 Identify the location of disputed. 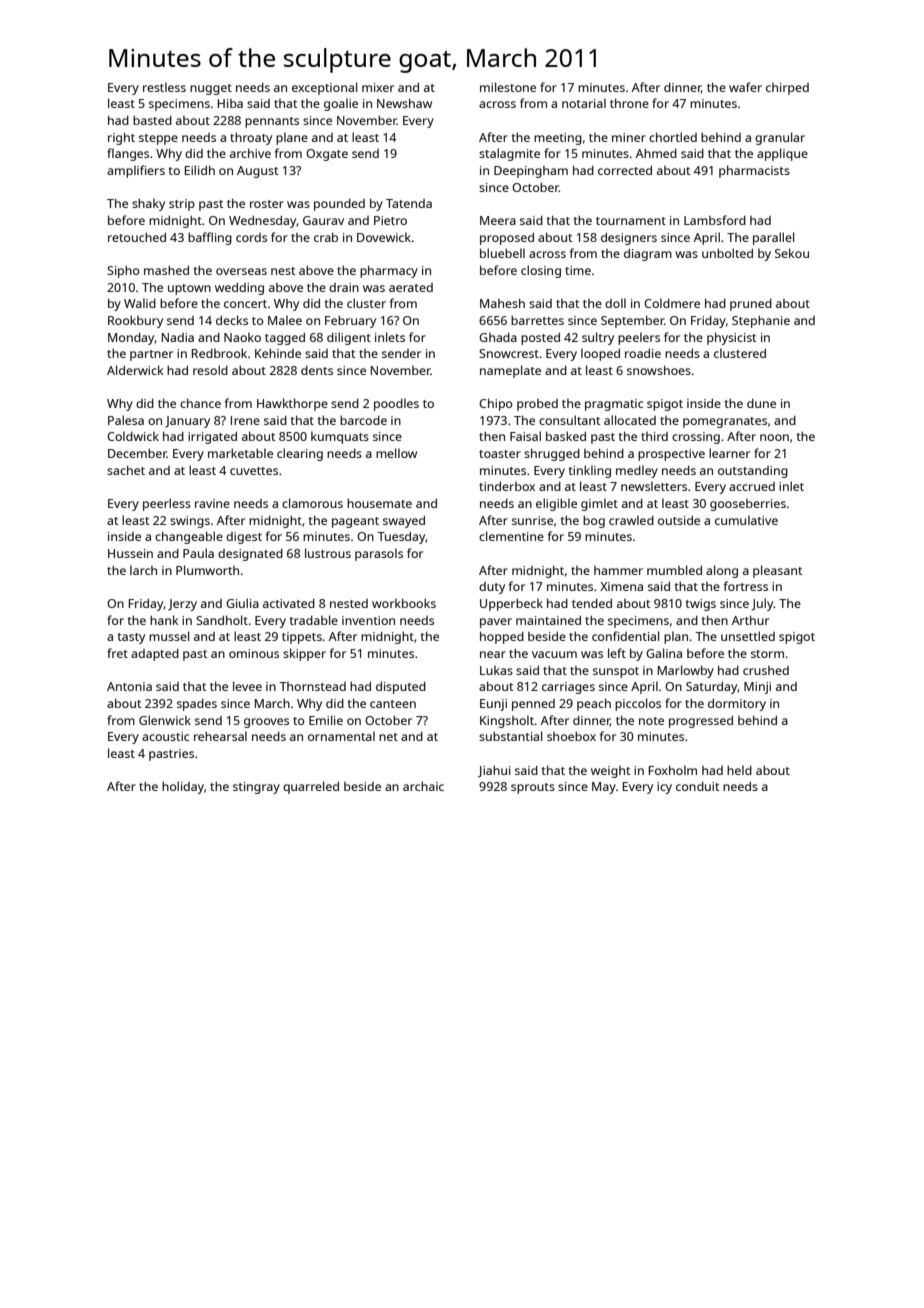
(401, 688).
